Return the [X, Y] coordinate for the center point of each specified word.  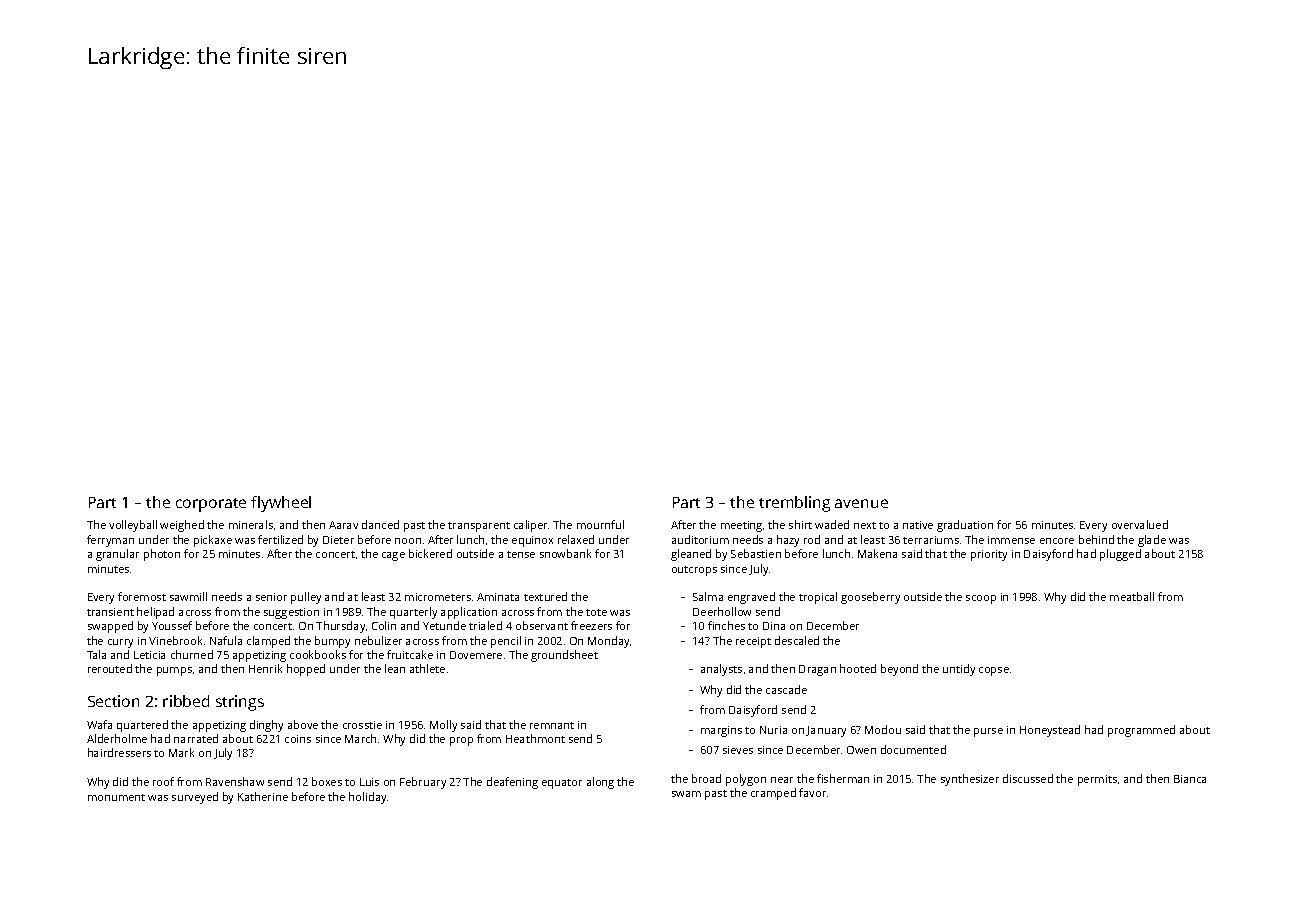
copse [994, 671]
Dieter [338, 540]
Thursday [340, 627]
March [360, 738]
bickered [430, 553]
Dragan [817, 670]
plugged [1120, 555]
